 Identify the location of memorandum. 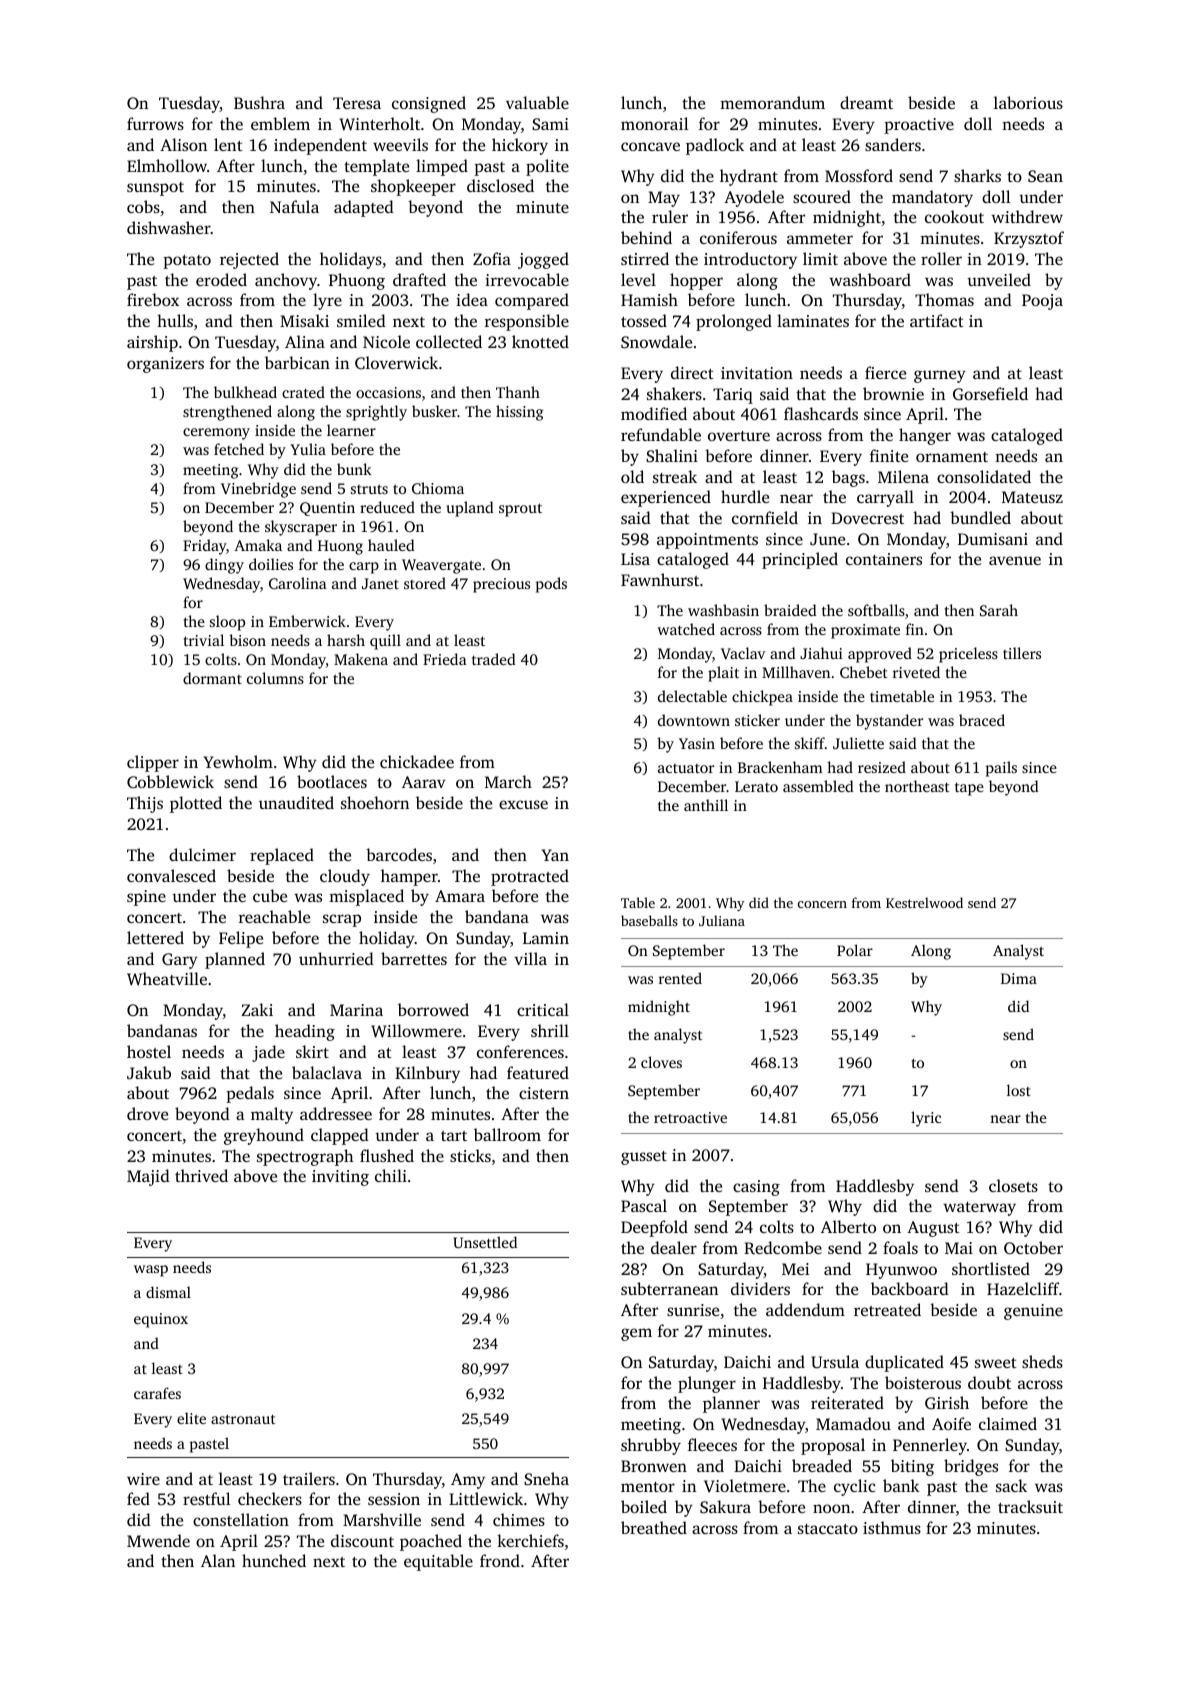
(772, 102).
